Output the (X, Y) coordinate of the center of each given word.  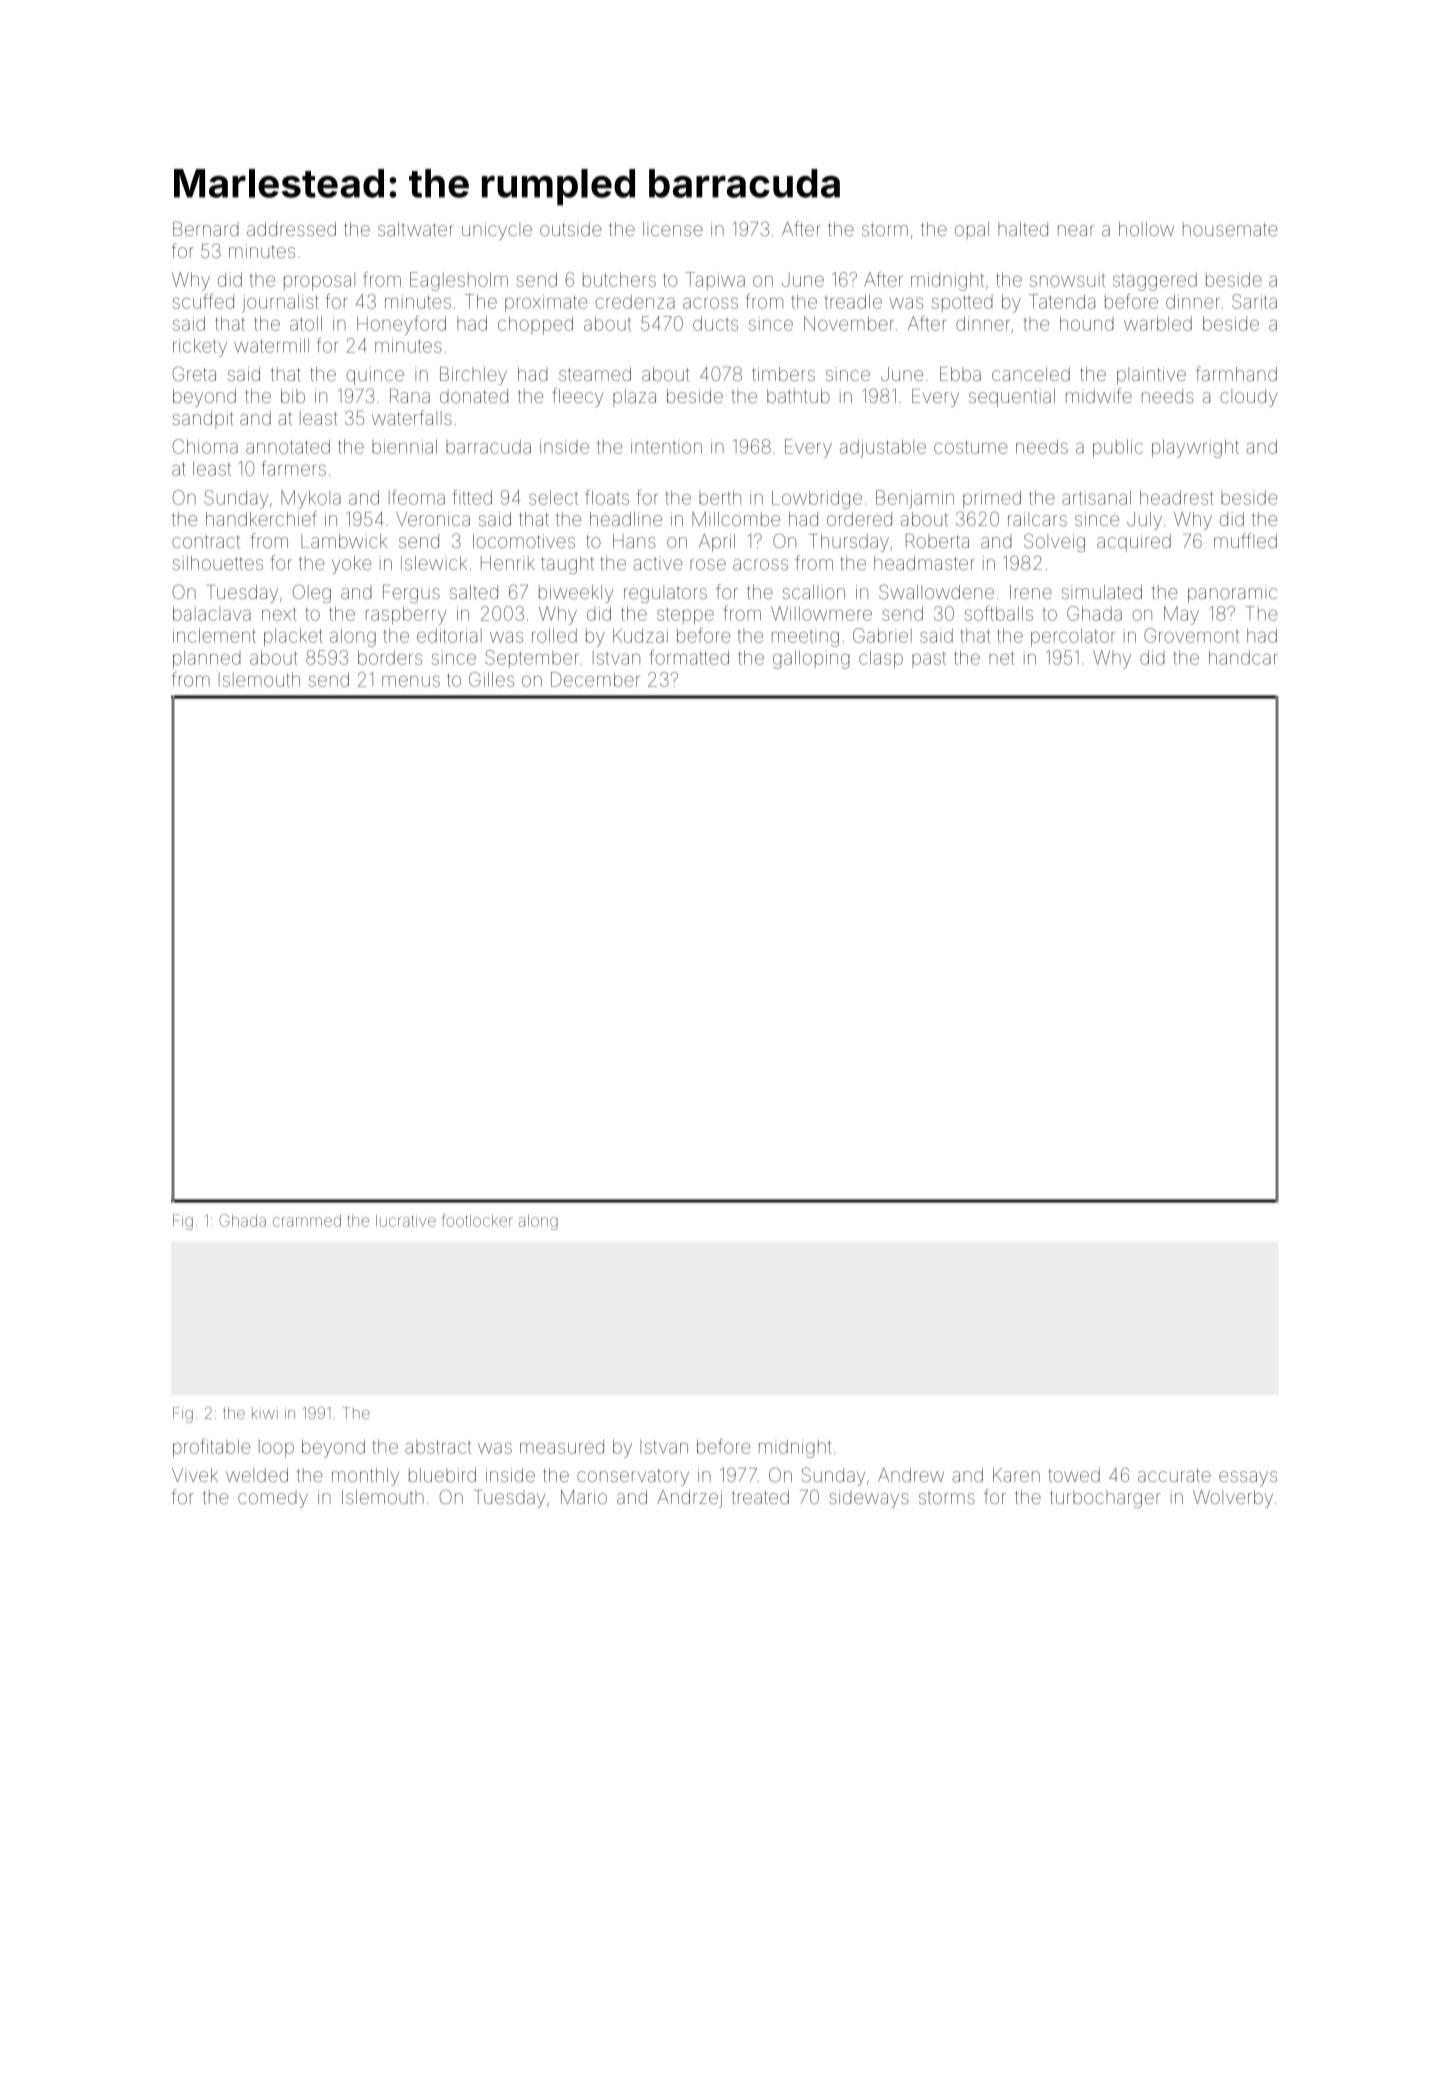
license (673, 229)
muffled (1245, 540)
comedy (273, 1499)
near (1076, 230)
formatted (689, 657)
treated (760, 1497)
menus (411, 681)
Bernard (206, 229)
